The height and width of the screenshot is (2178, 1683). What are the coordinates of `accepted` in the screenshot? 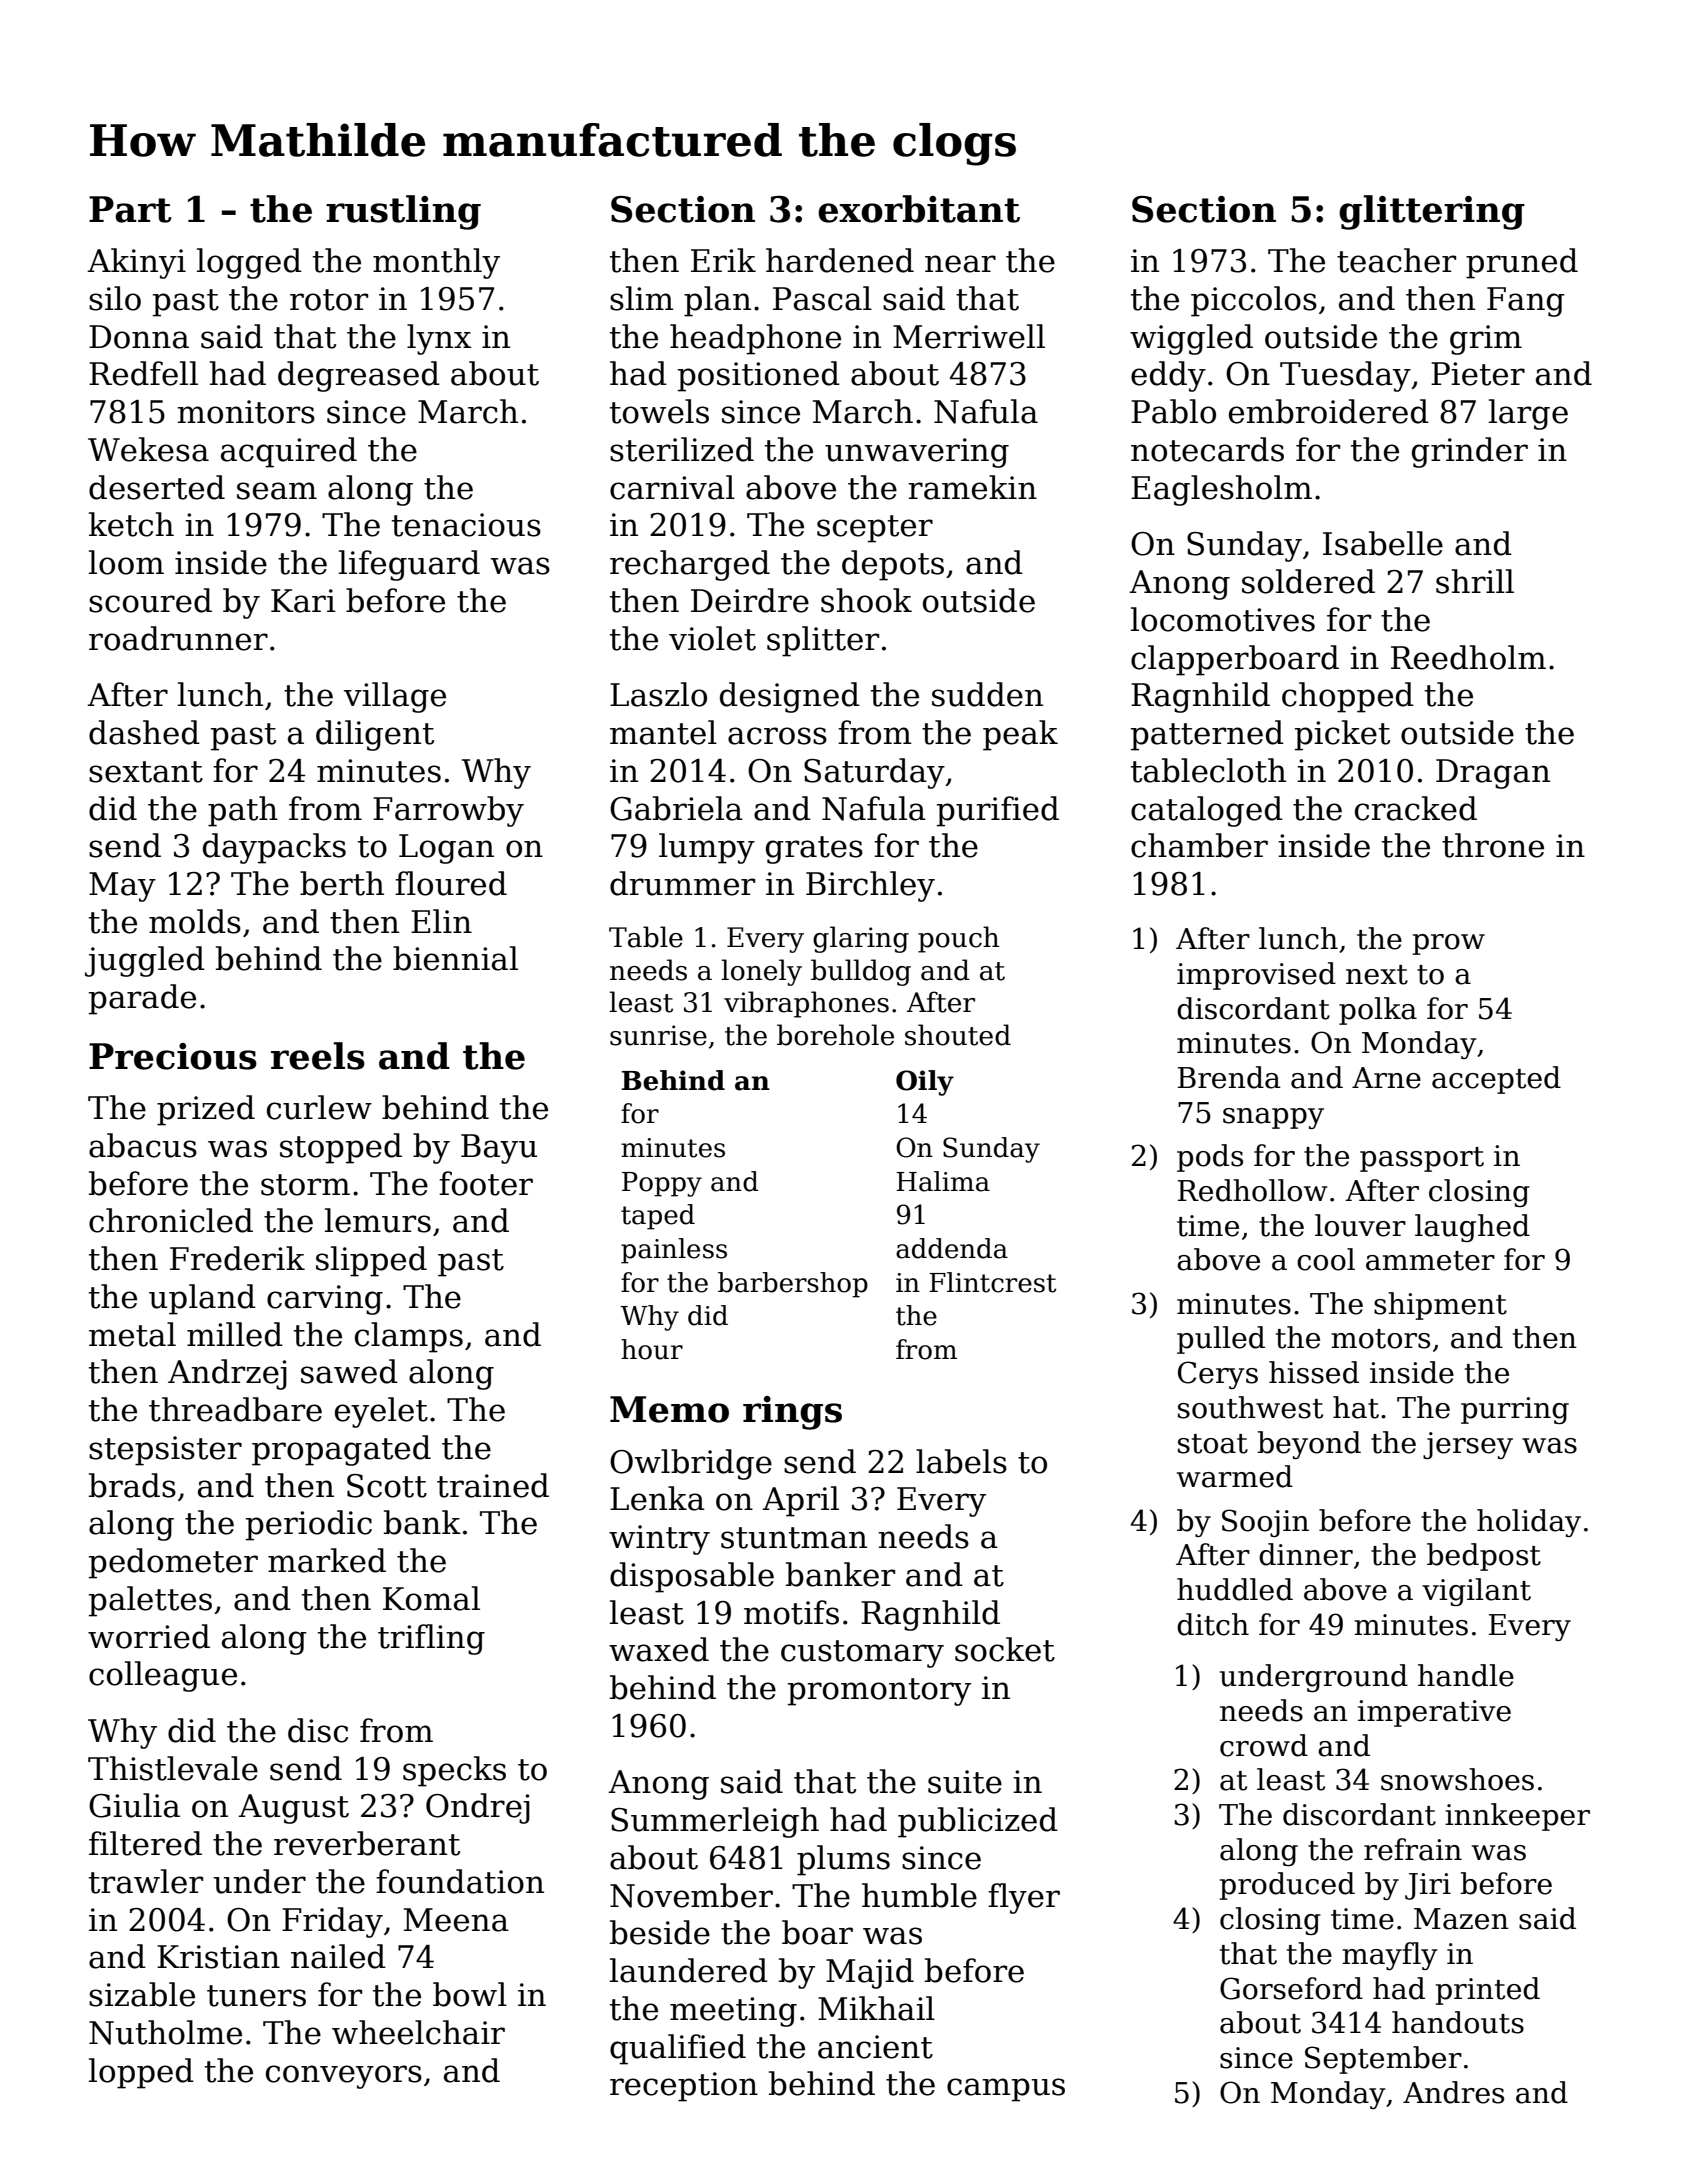 It's located at (1496, 1080).
